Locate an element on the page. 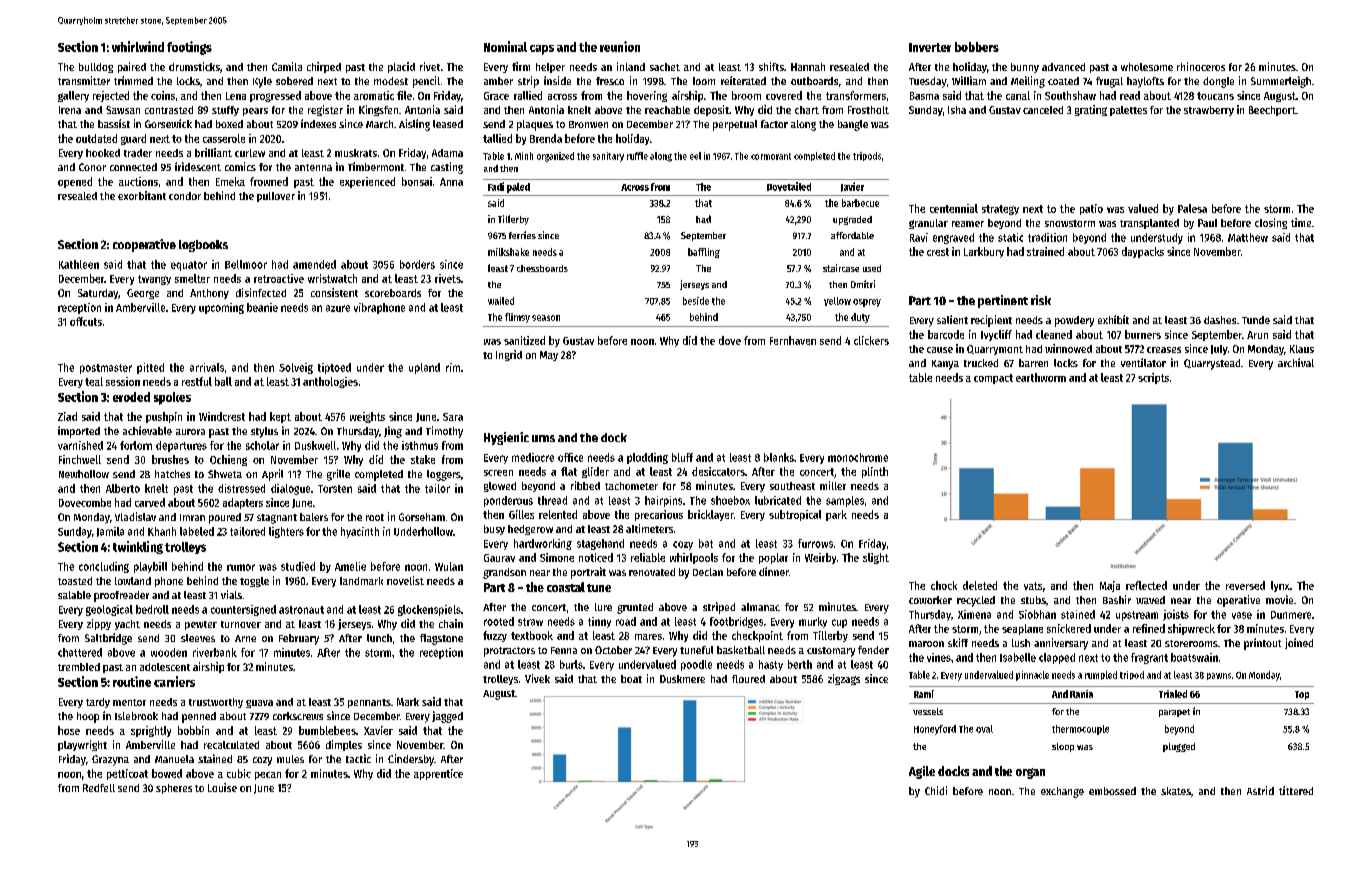 This document has width=1372, height=887. footings is located at coordinates (189, 48).
